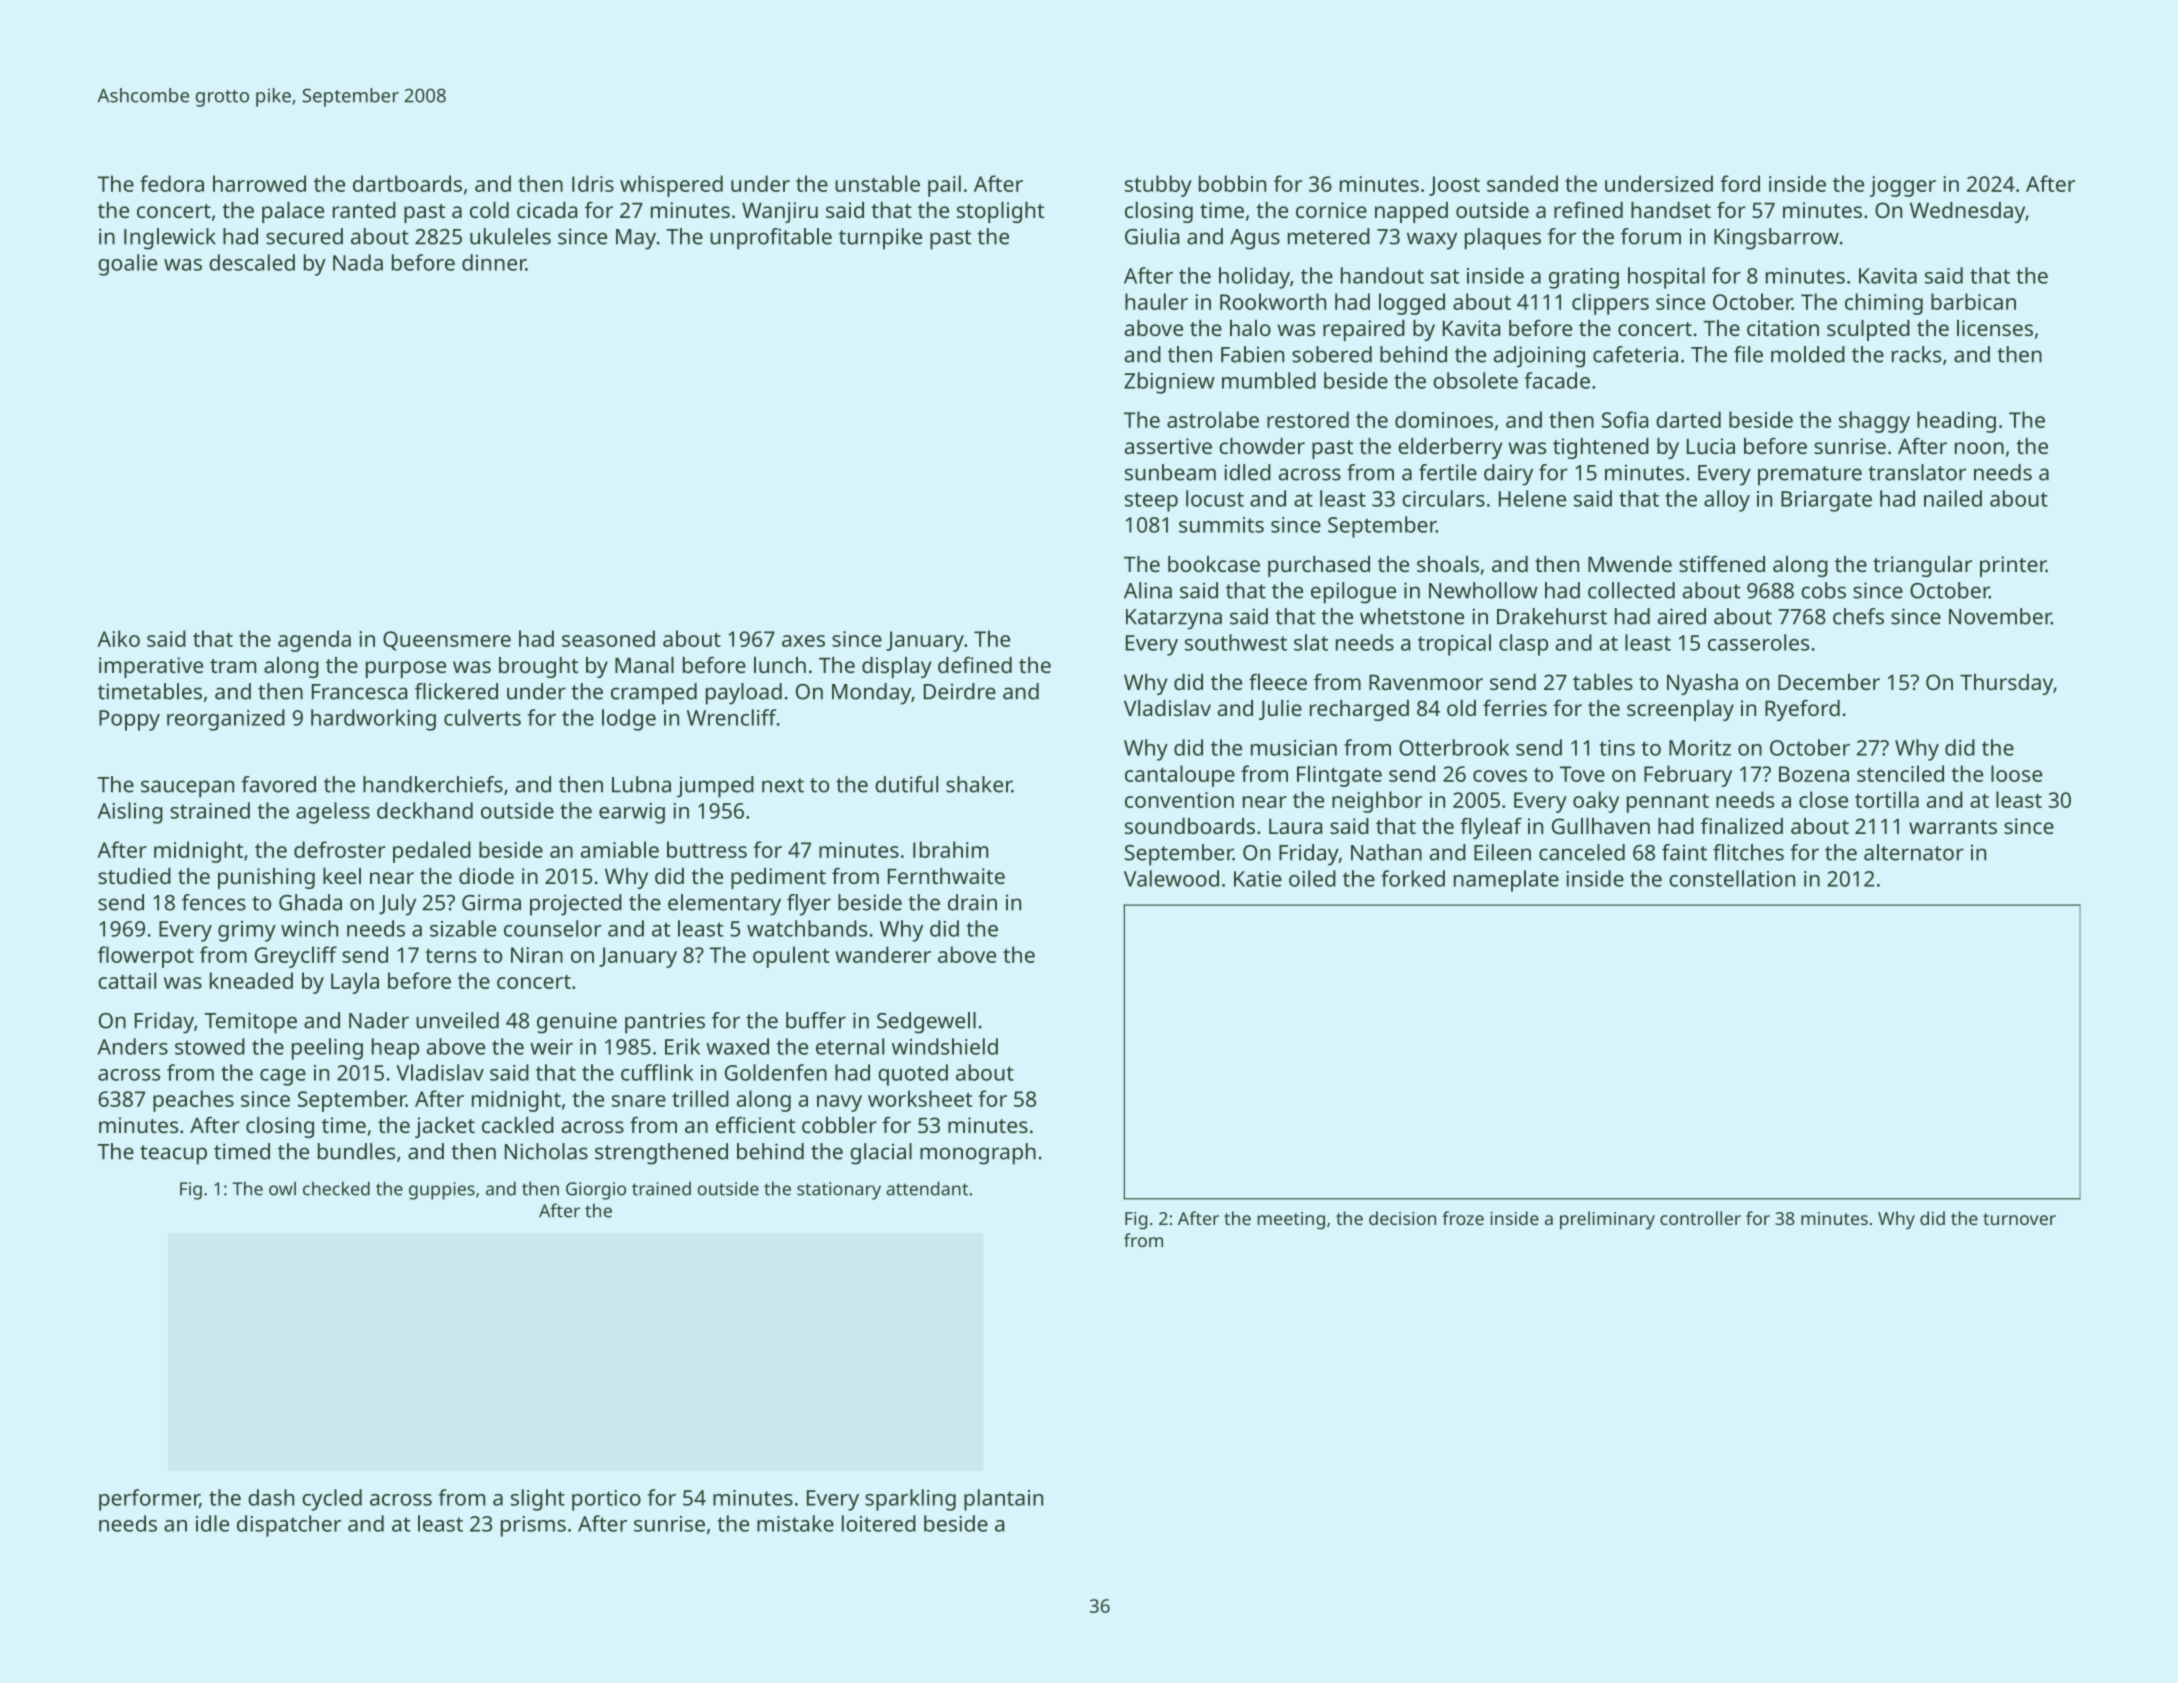 The height and width of the document is (1683, 2178). What do you see at coordinates (283, 1077) in the document?
I see `cage` at bounding box center [283, 1077].
